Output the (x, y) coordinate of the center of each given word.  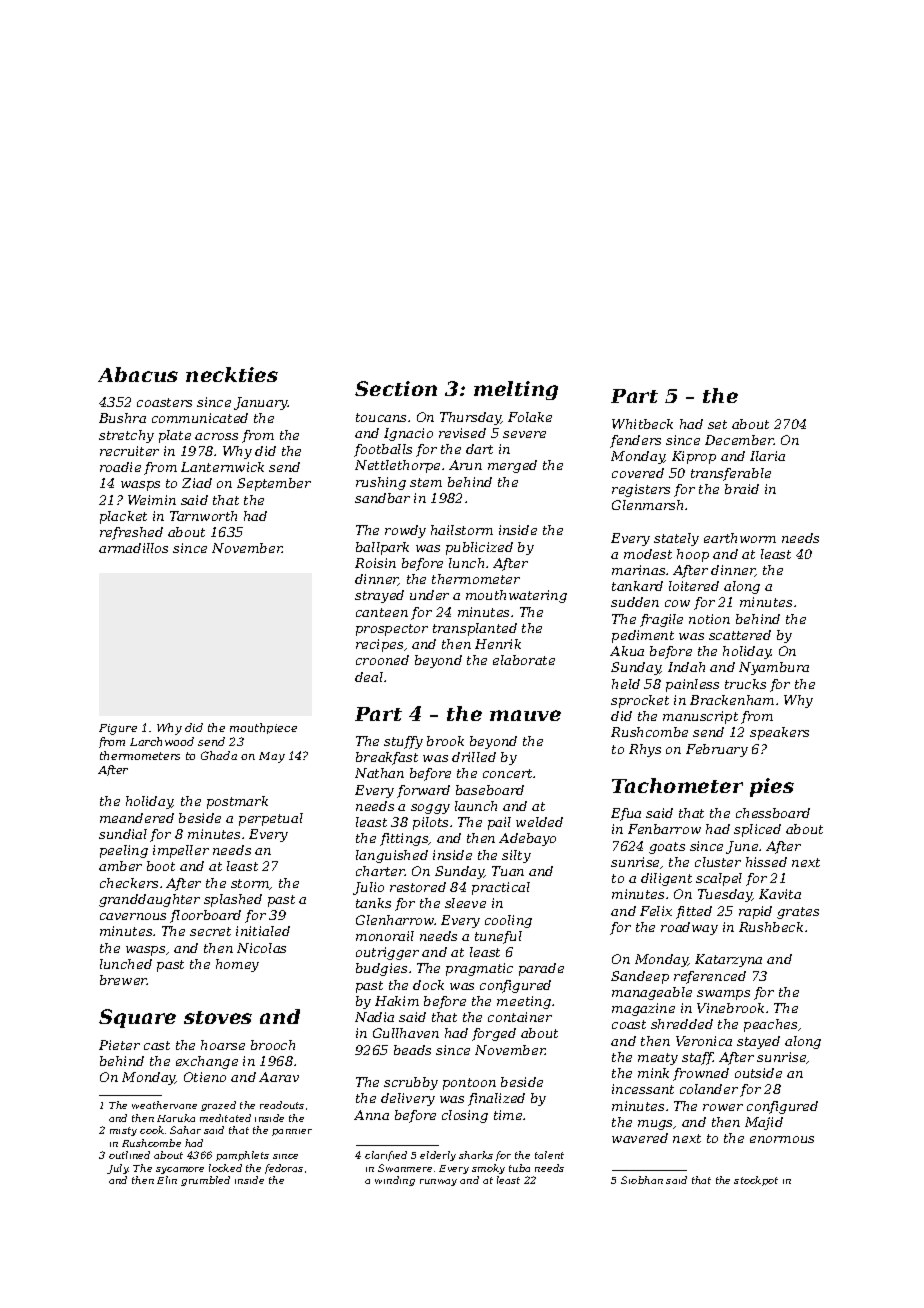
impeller (181, 851)
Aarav (279, 1077)
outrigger (387, 953)
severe (524, 434)
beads (412, 1050)
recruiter (129, 451)
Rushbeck (771, 927)
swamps (723, 995)
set (717, 424)
